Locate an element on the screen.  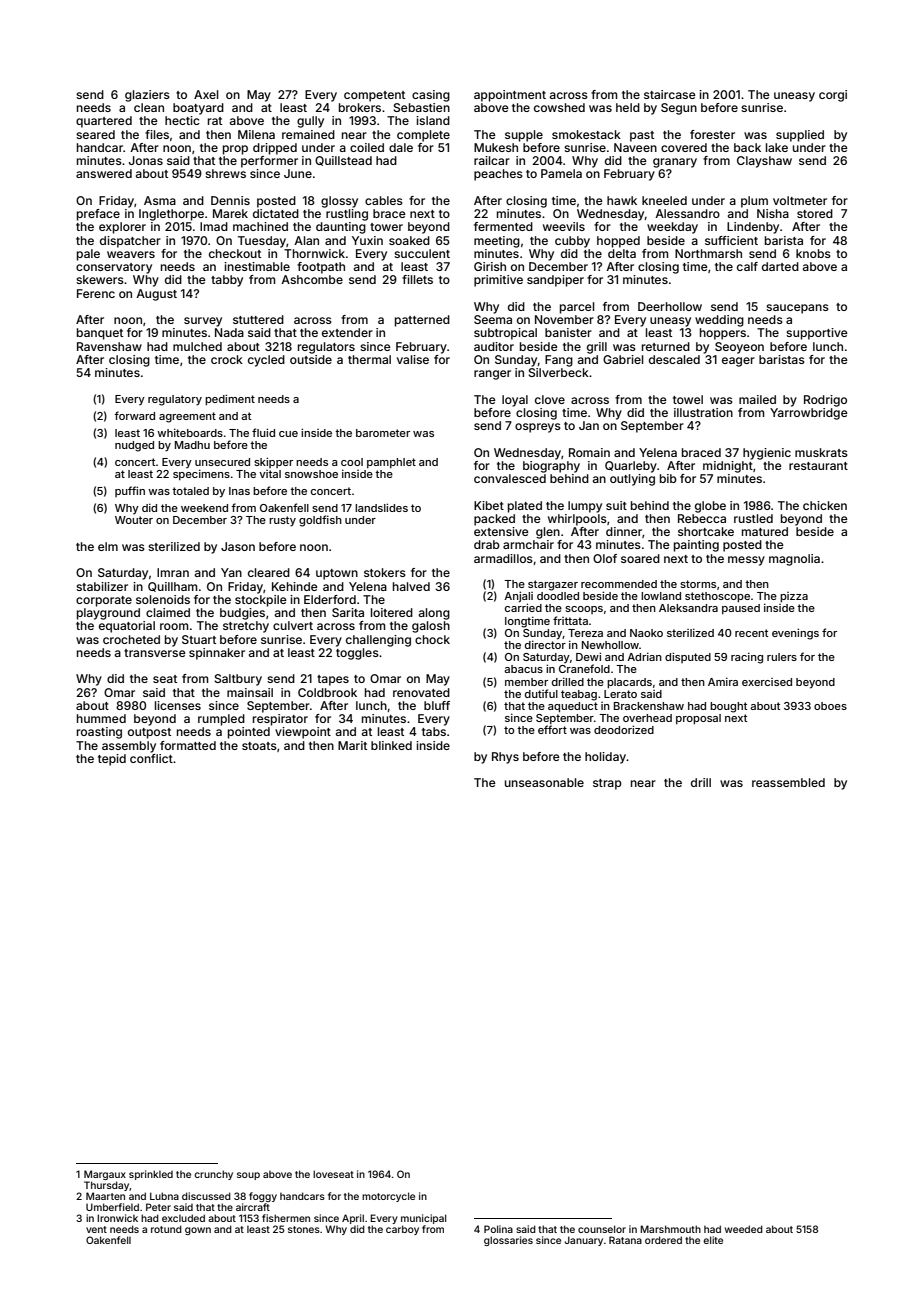
valise is located at coordinates (413, 359).
